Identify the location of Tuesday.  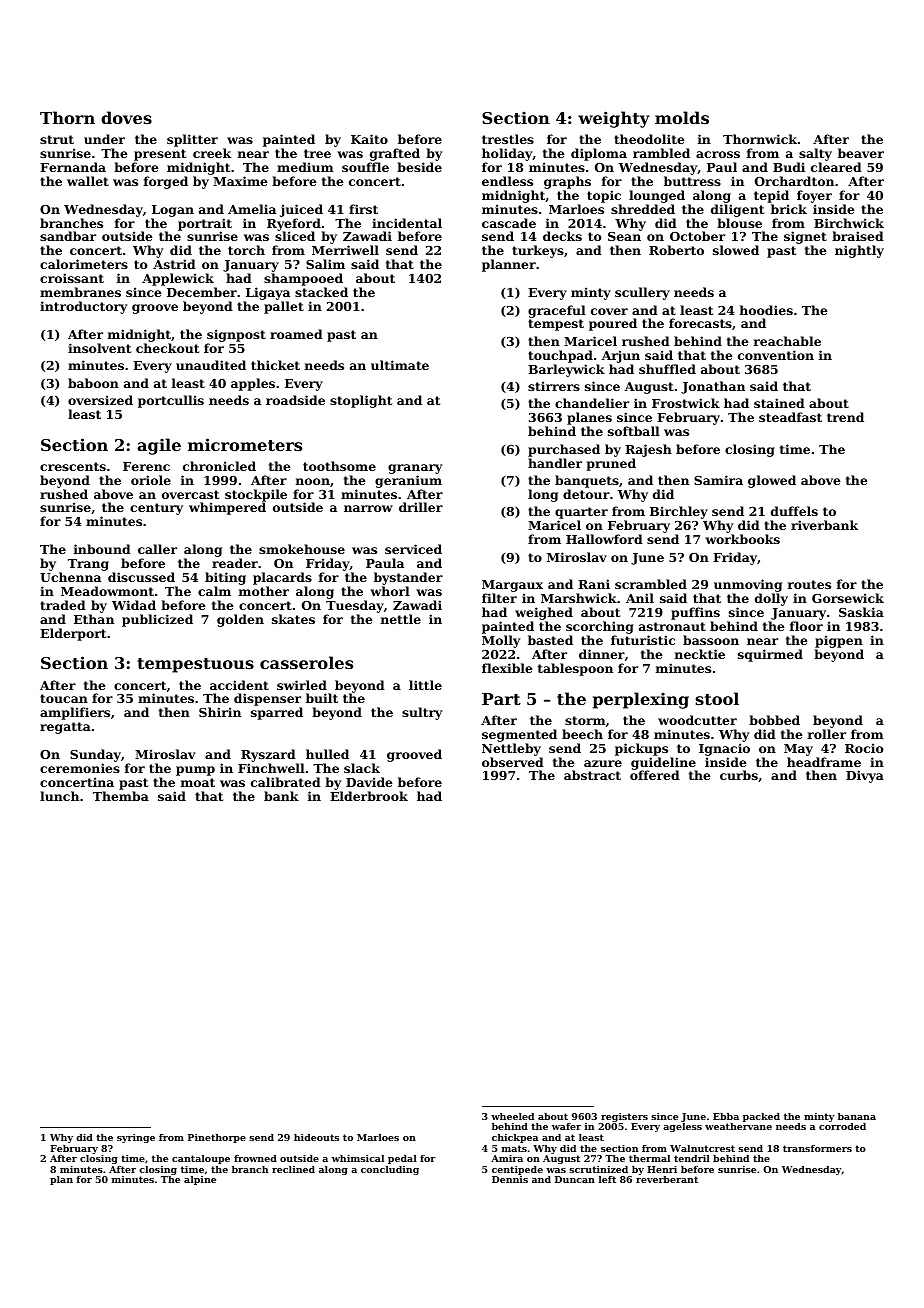
(355, 606).
